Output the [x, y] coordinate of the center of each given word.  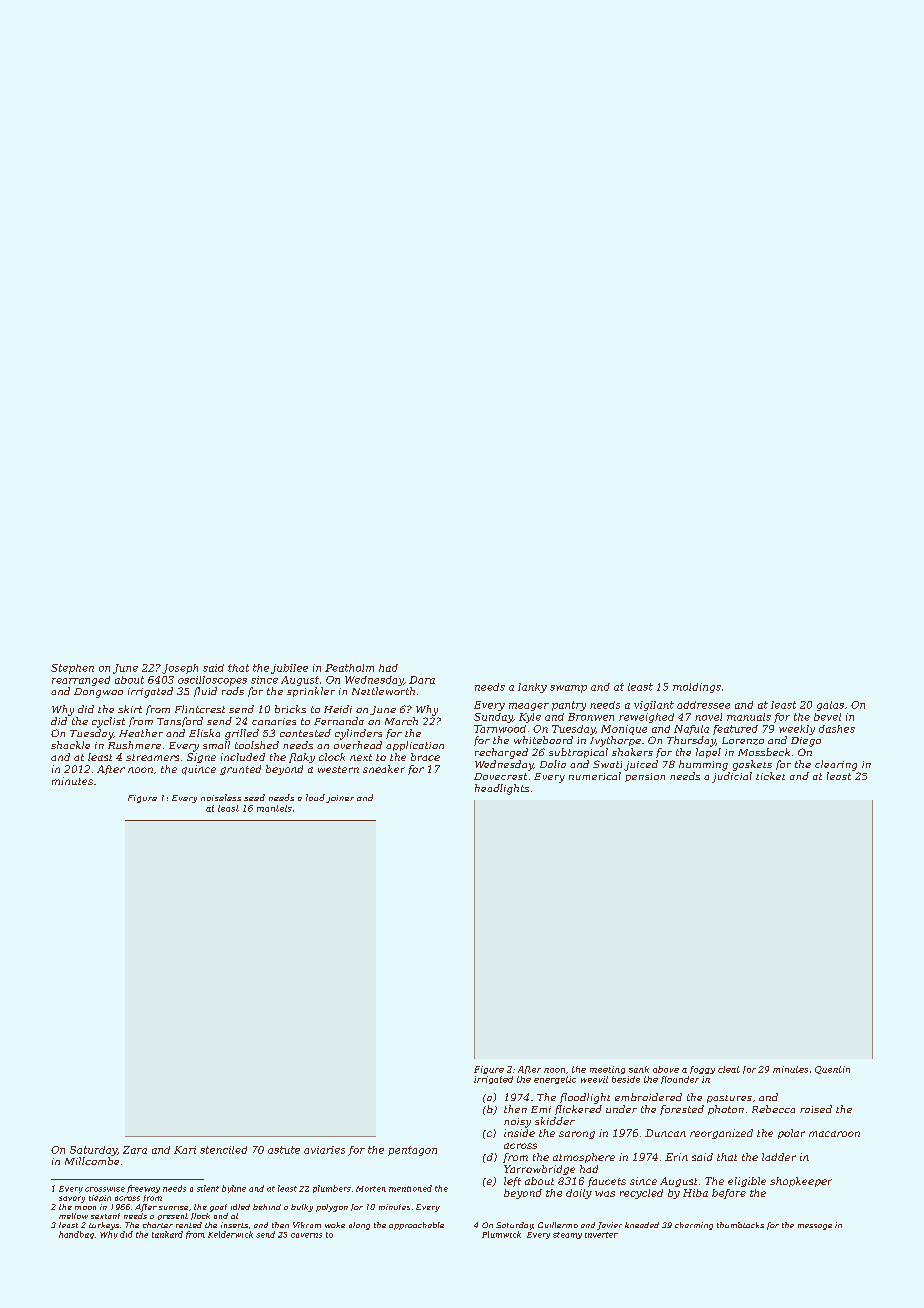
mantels [274, 808]
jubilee [289, 669]
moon [85, 1208]
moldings [697, 688]
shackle [70, 745]
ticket [770, 776]
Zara [135, 1150]
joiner [340, 799]
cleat [729, 1069]
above [666, 1069]
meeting [607, 1070]
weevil [594, 1079]
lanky [532, 688]
